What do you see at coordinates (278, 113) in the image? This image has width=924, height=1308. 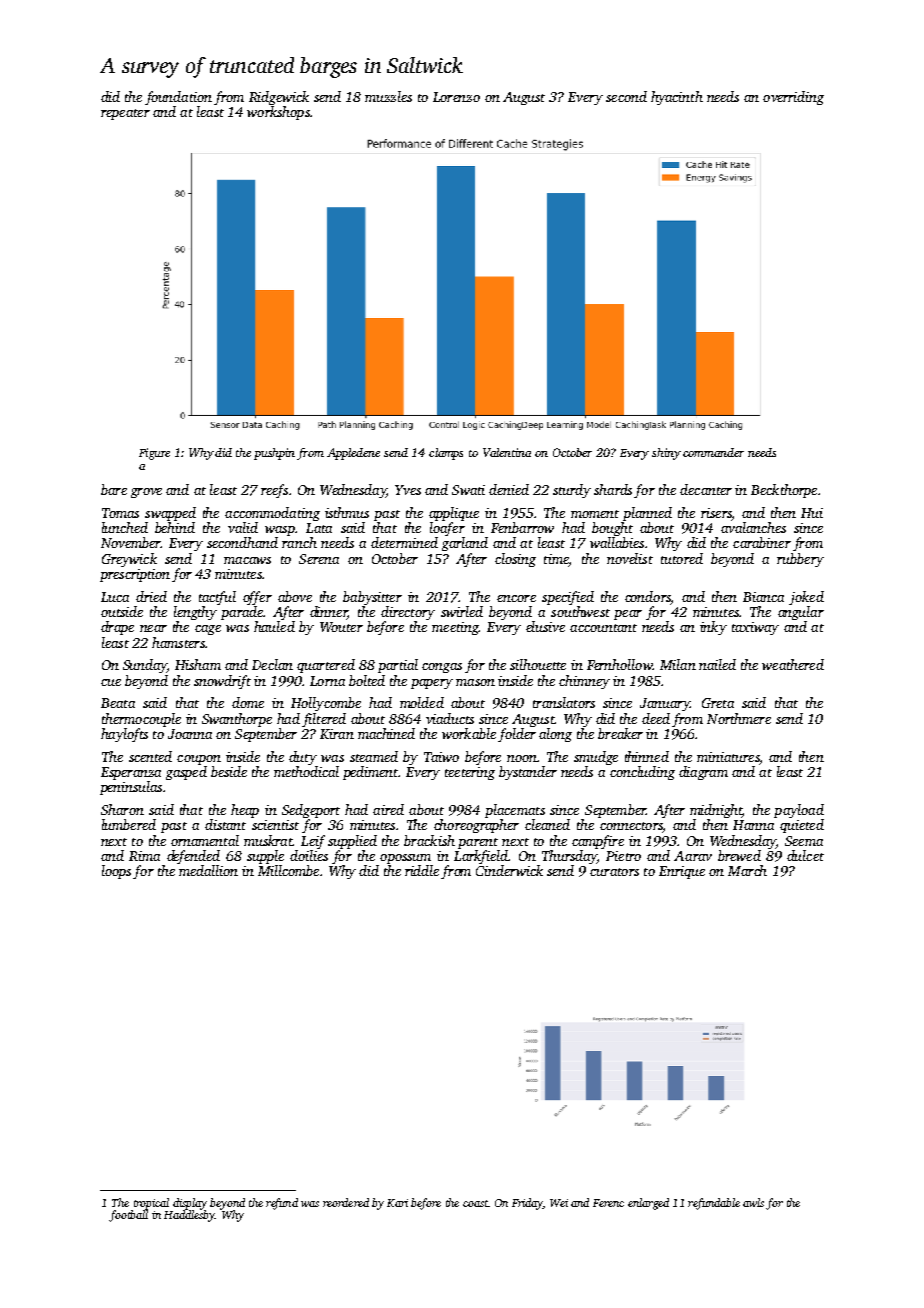 I see `workshops` at bounding box center [278, 113].
